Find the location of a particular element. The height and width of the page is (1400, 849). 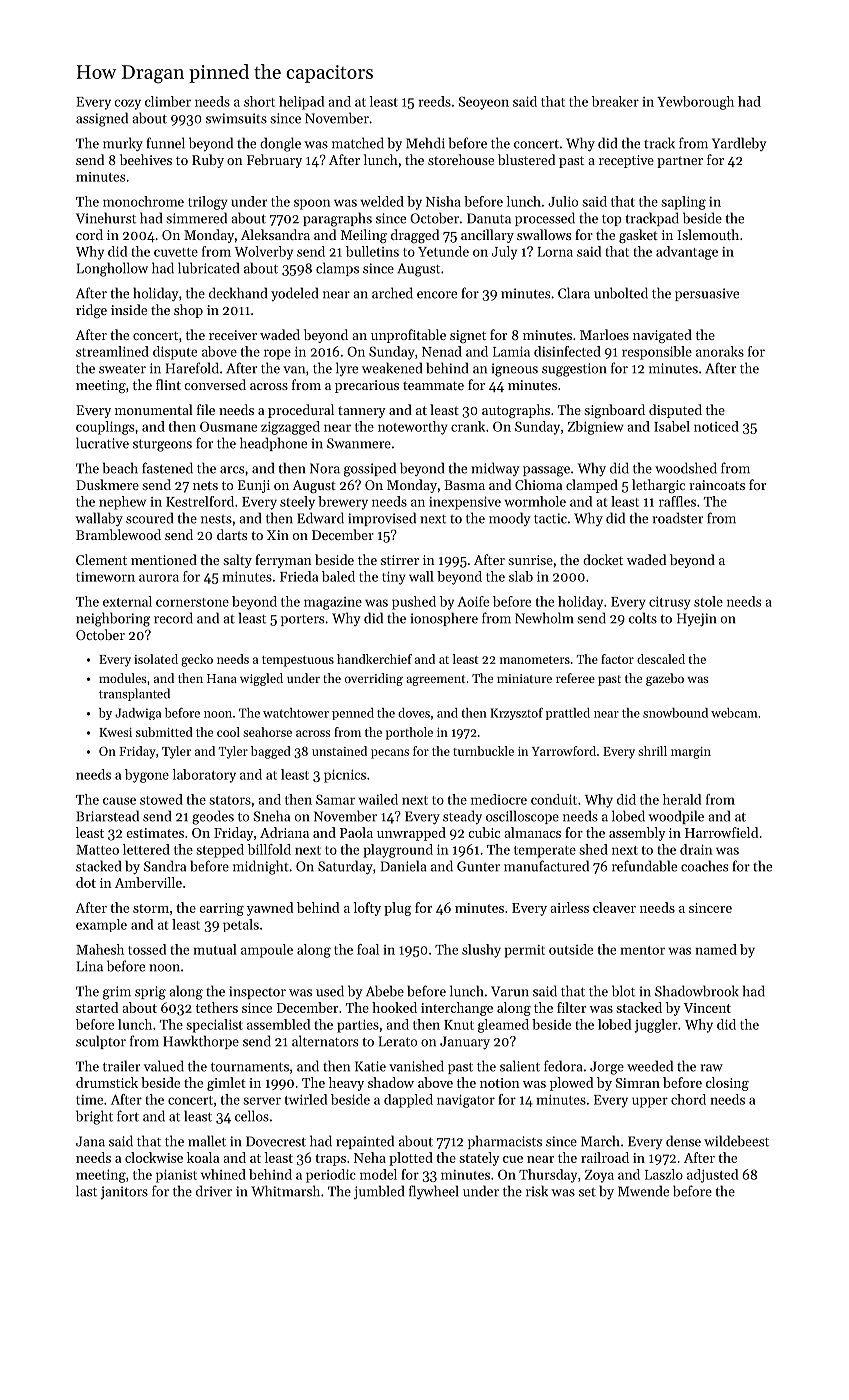

helipad is located at coordinates (301, 103).
